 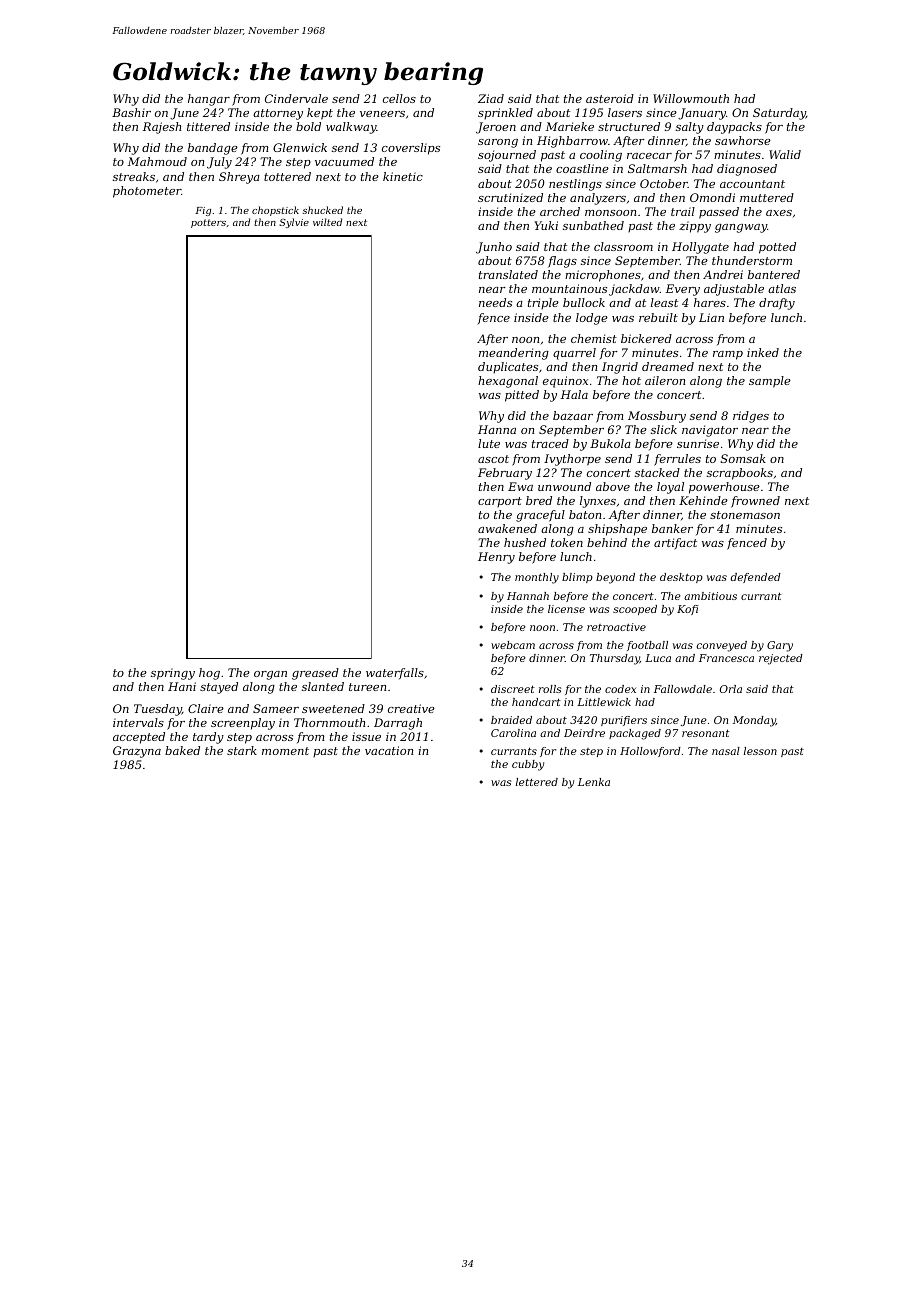 What do you see at coordinates (567, 542) in the screenshot?
I see `token` at bounding box center [567, 542].
